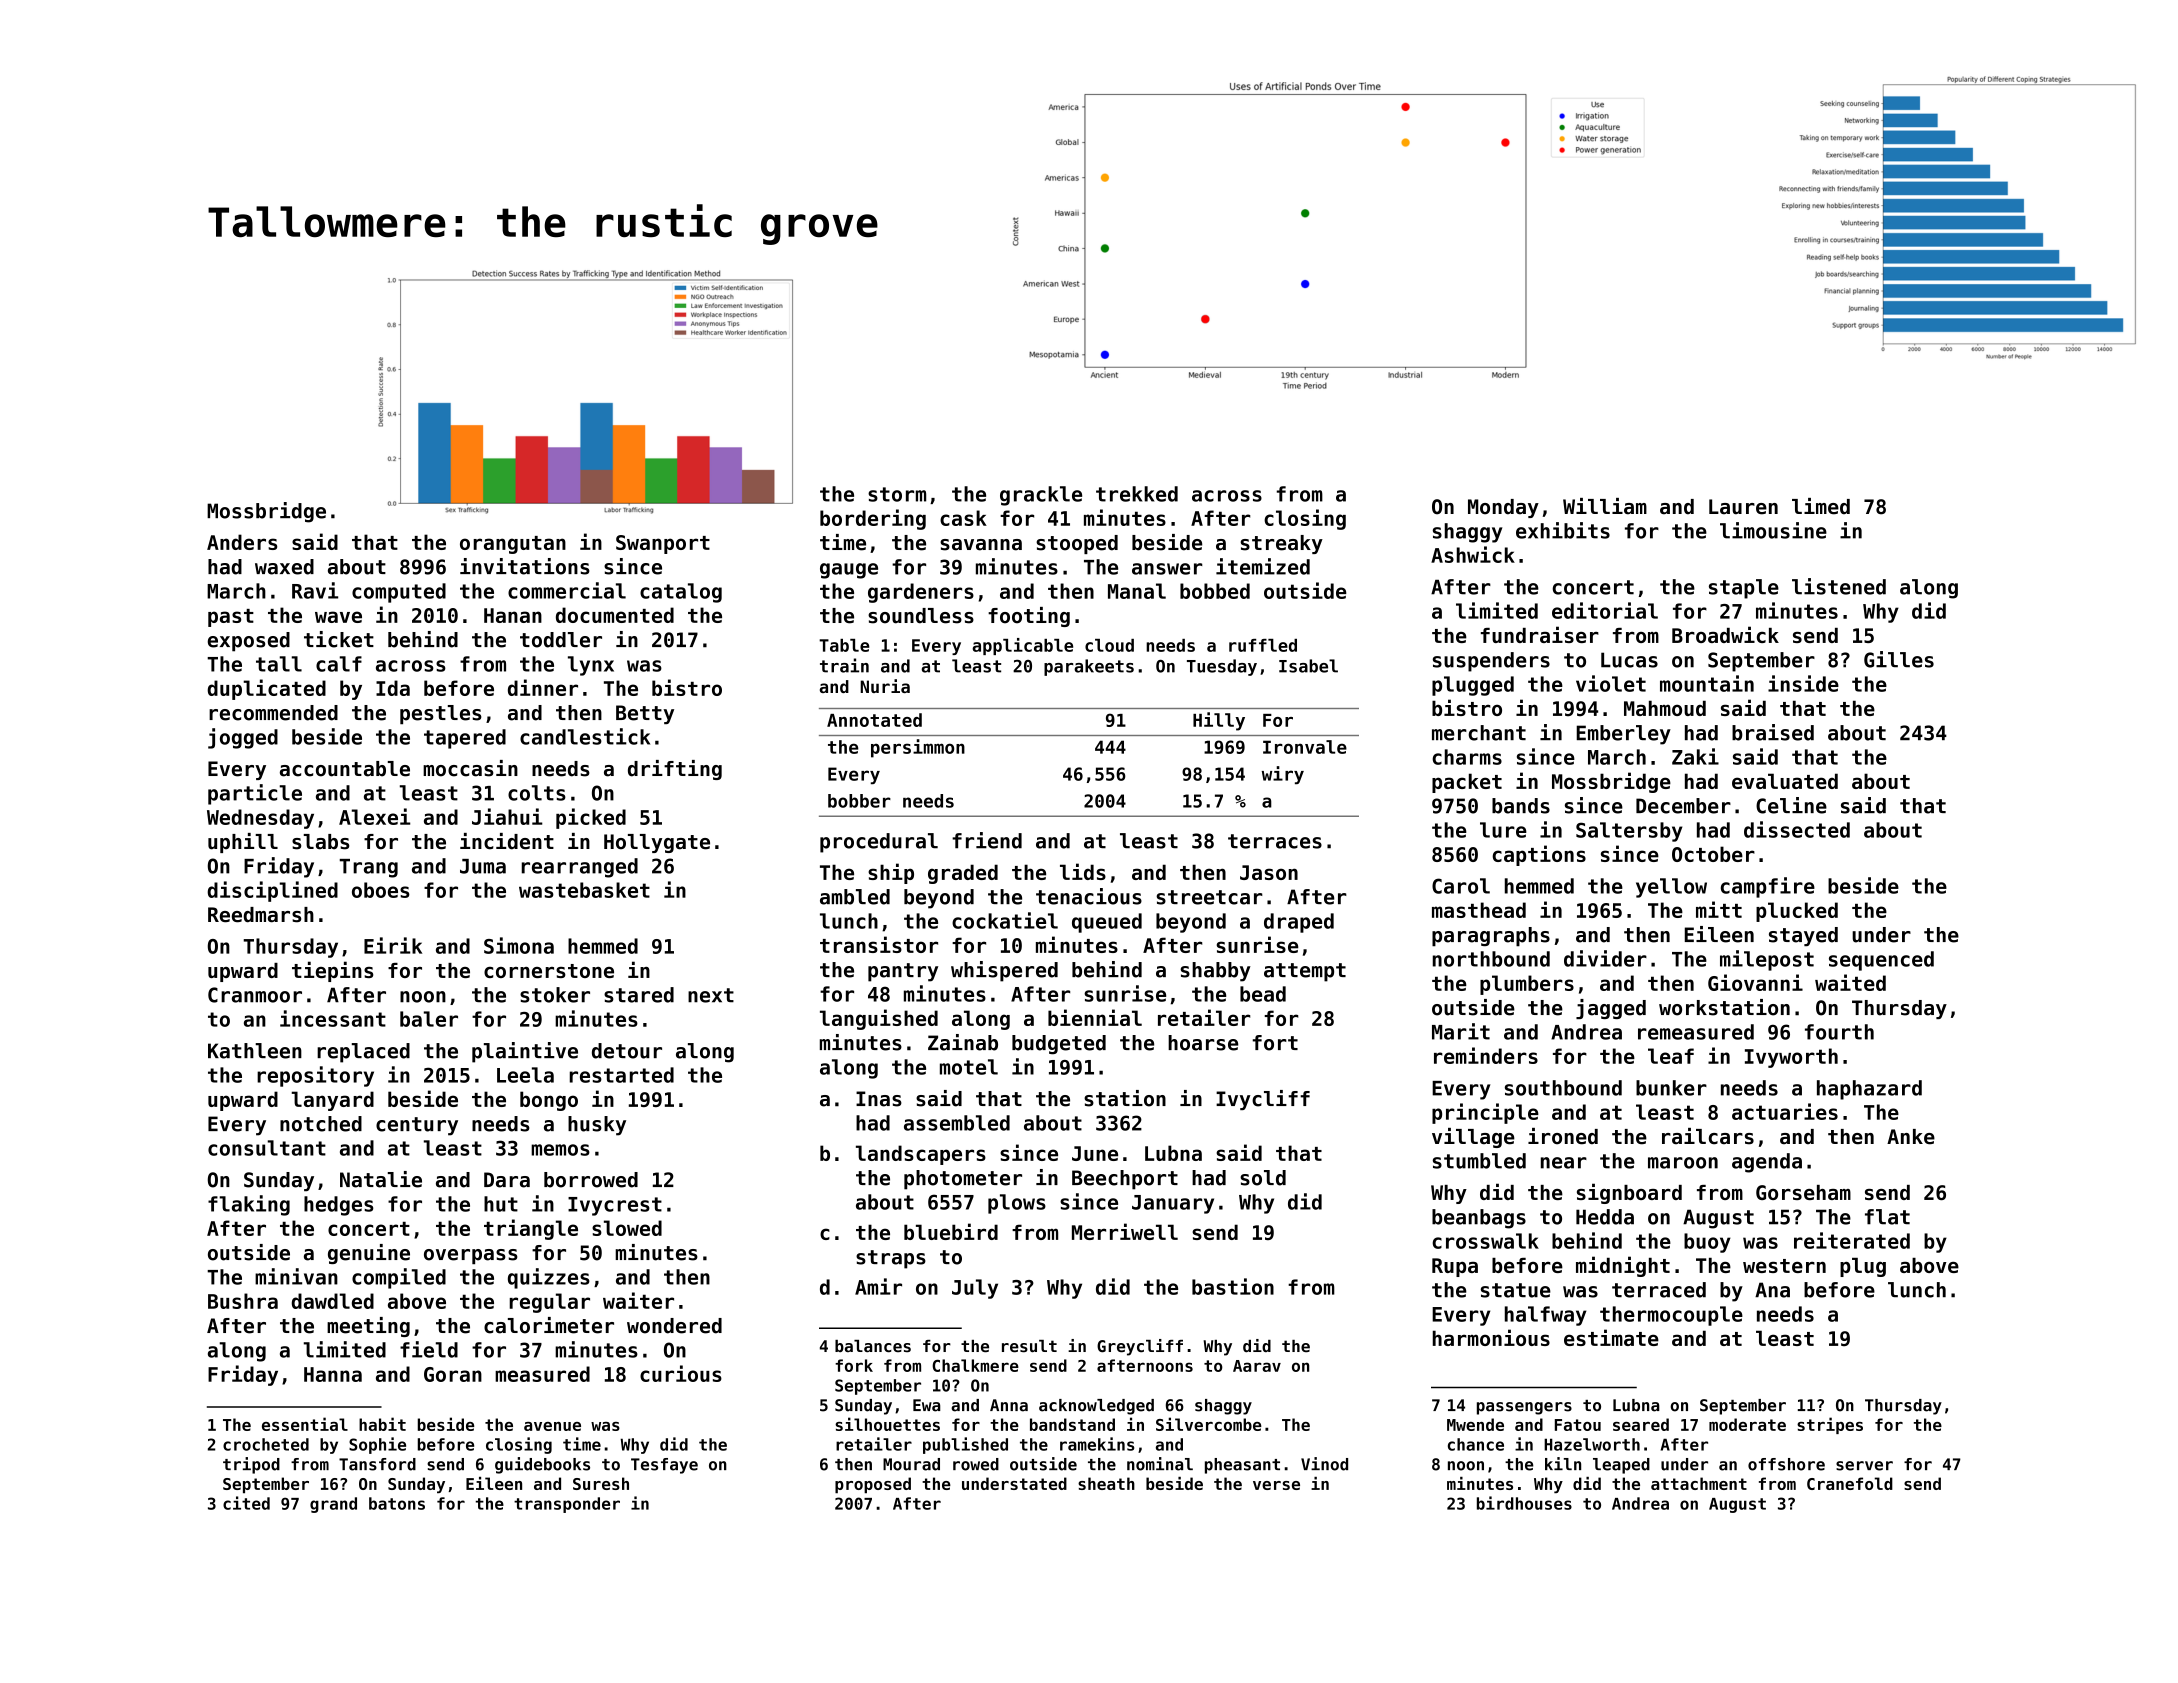  Describe the element at coordinates (1137, 494) in the image. I see `trekked` at that location.
